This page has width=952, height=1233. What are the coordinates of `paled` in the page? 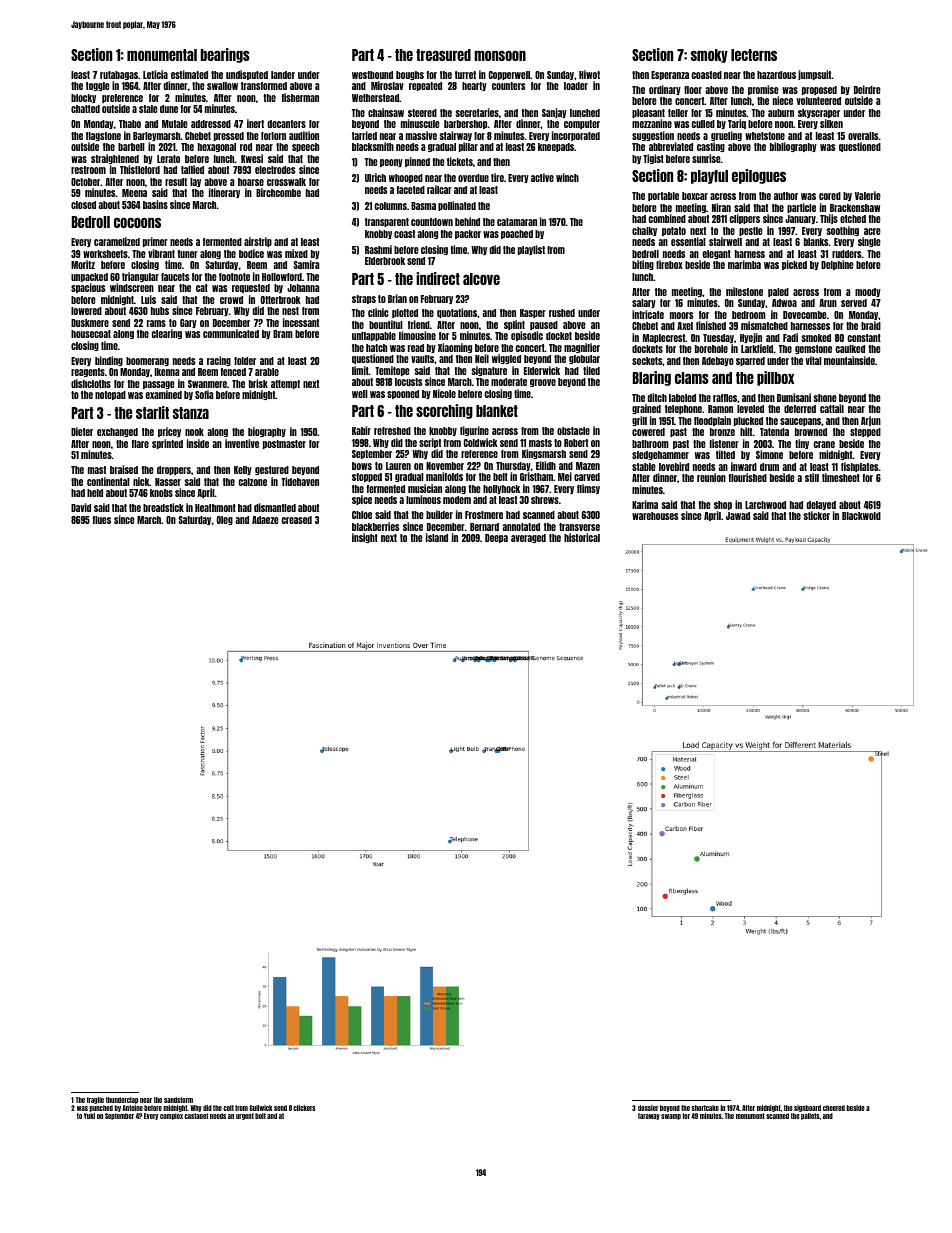 It's located at (778, 292).
